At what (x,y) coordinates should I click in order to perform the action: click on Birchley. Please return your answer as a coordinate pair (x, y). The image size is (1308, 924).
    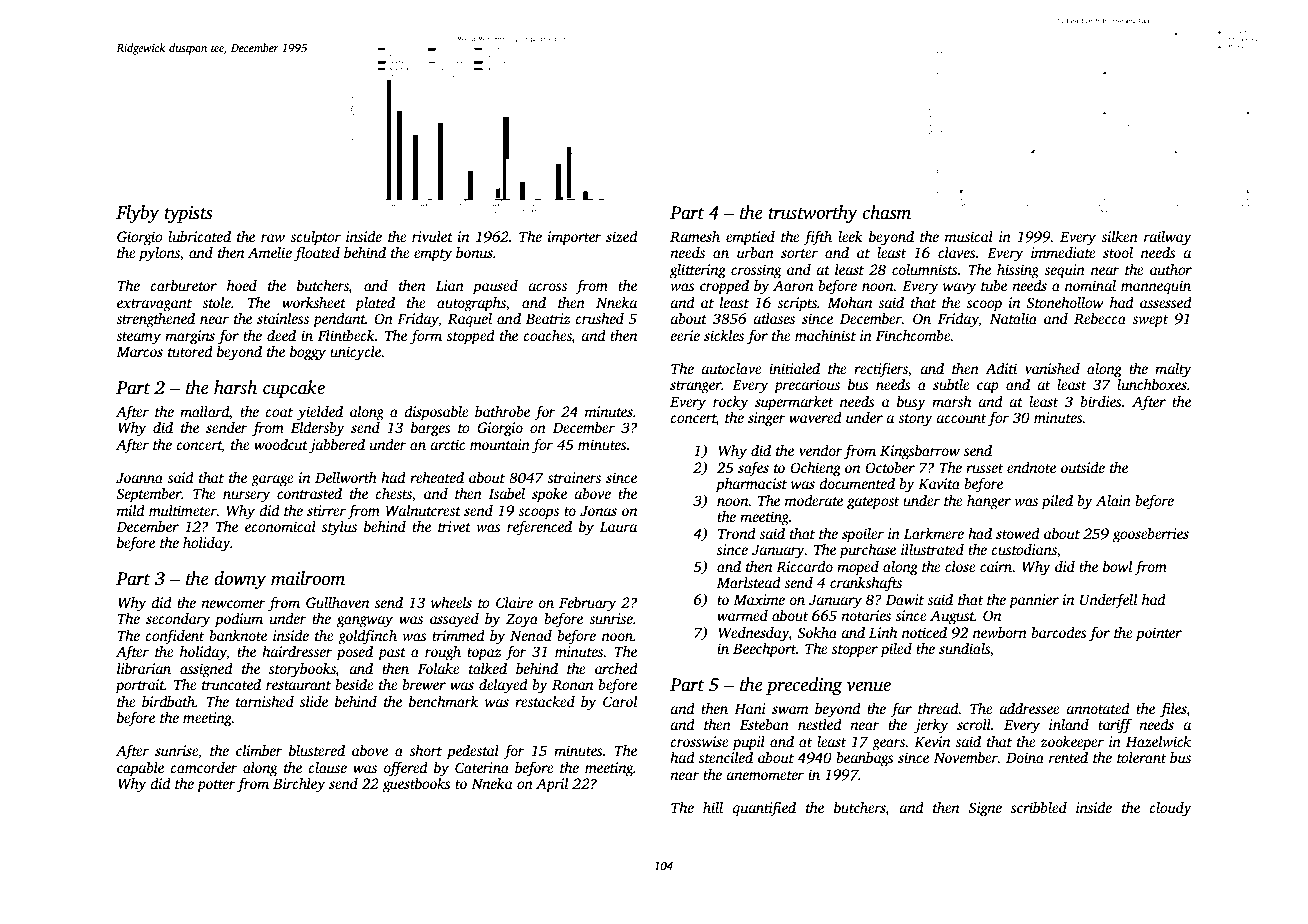
    Looking at the image, I should click on (299, 785).
